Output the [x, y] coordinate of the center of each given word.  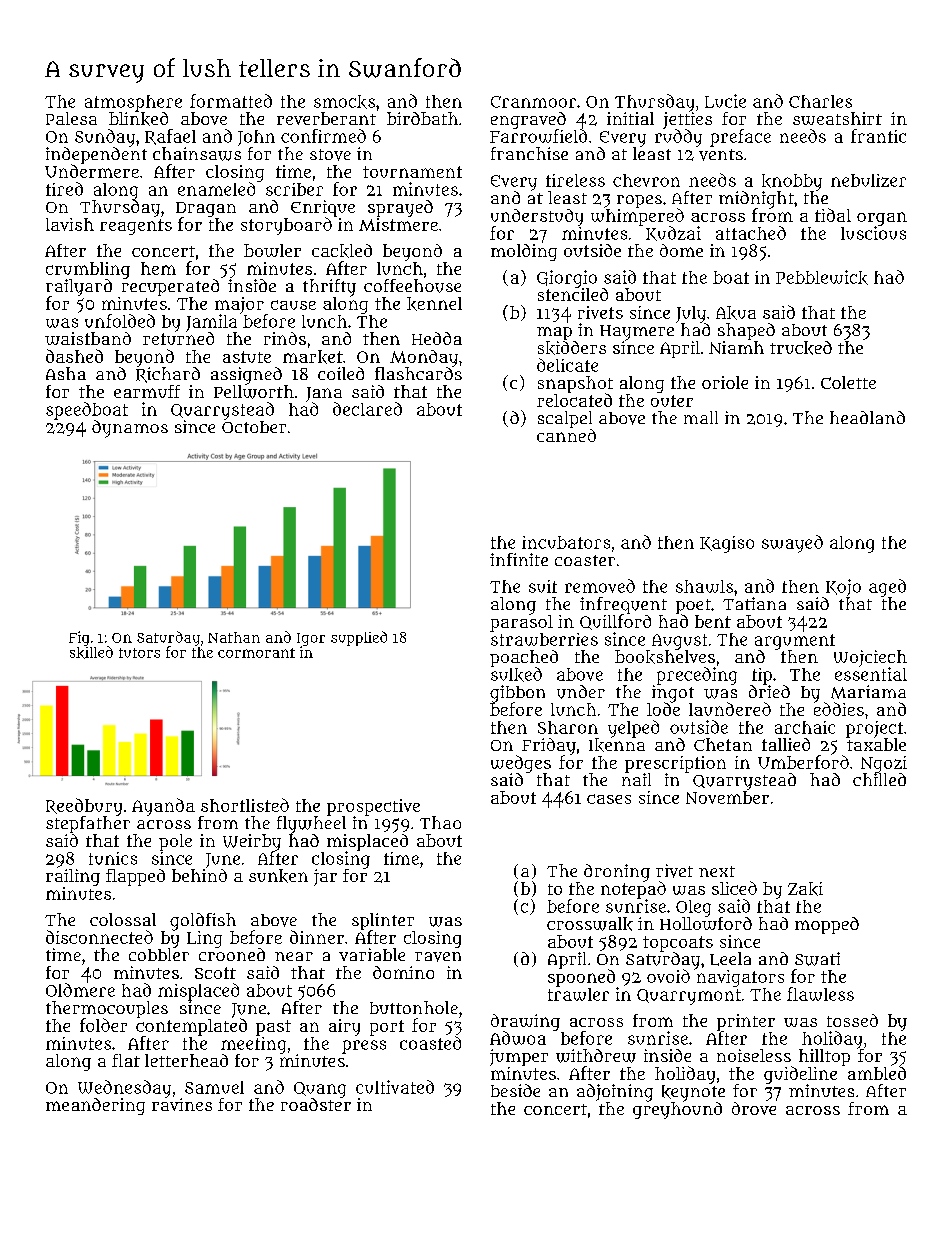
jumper [519, 1057]
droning [617, 873]
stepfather [88, 824]
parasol [521, 623]
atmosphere [133, 103]
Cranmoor [533, 102]
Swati [817, 959]
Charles [820, 101]
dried [769, 691]
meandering [95, 1106]
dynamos [130, 429]
